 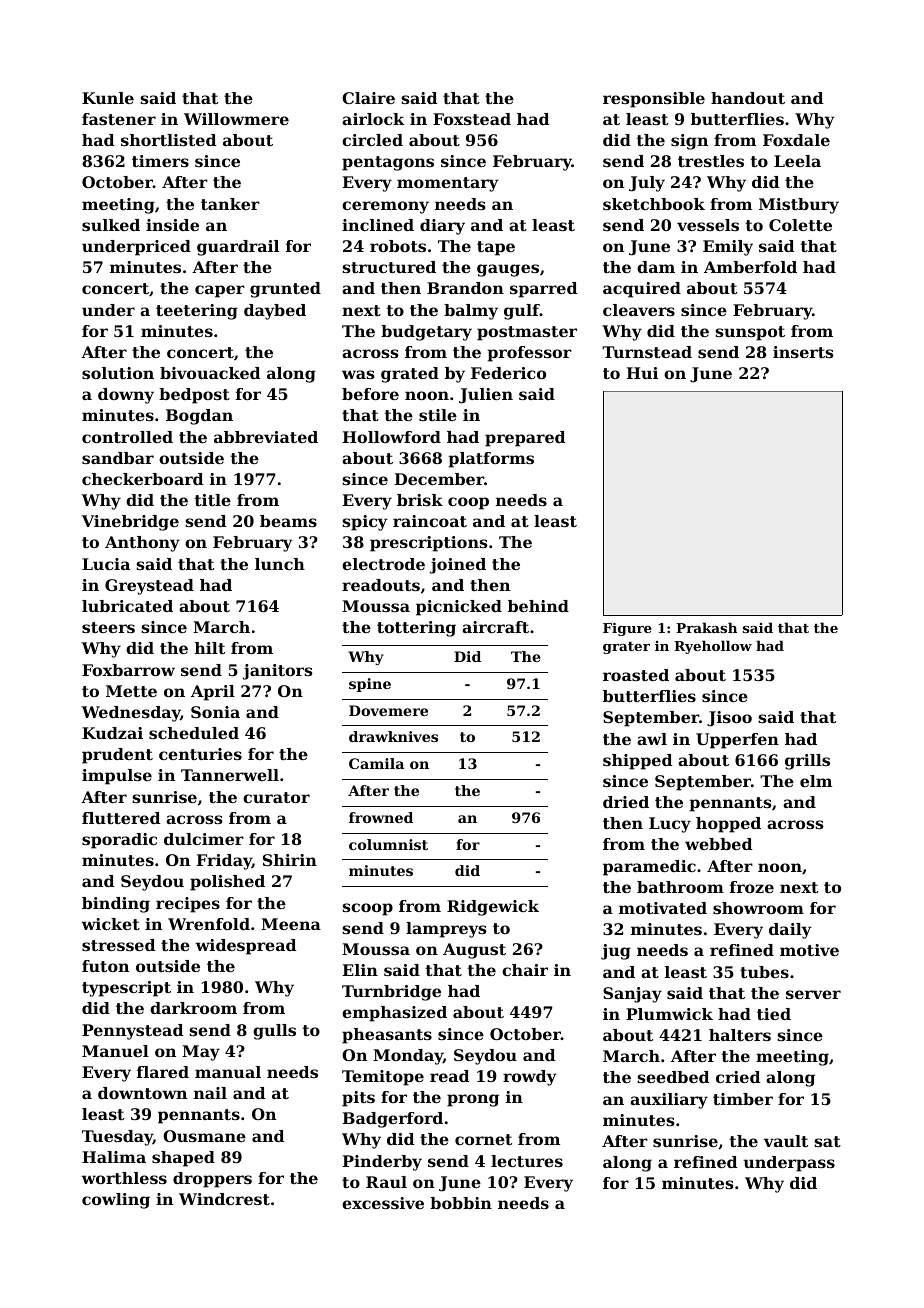 I want to click on bedpost, so click(x=194, y=396).
